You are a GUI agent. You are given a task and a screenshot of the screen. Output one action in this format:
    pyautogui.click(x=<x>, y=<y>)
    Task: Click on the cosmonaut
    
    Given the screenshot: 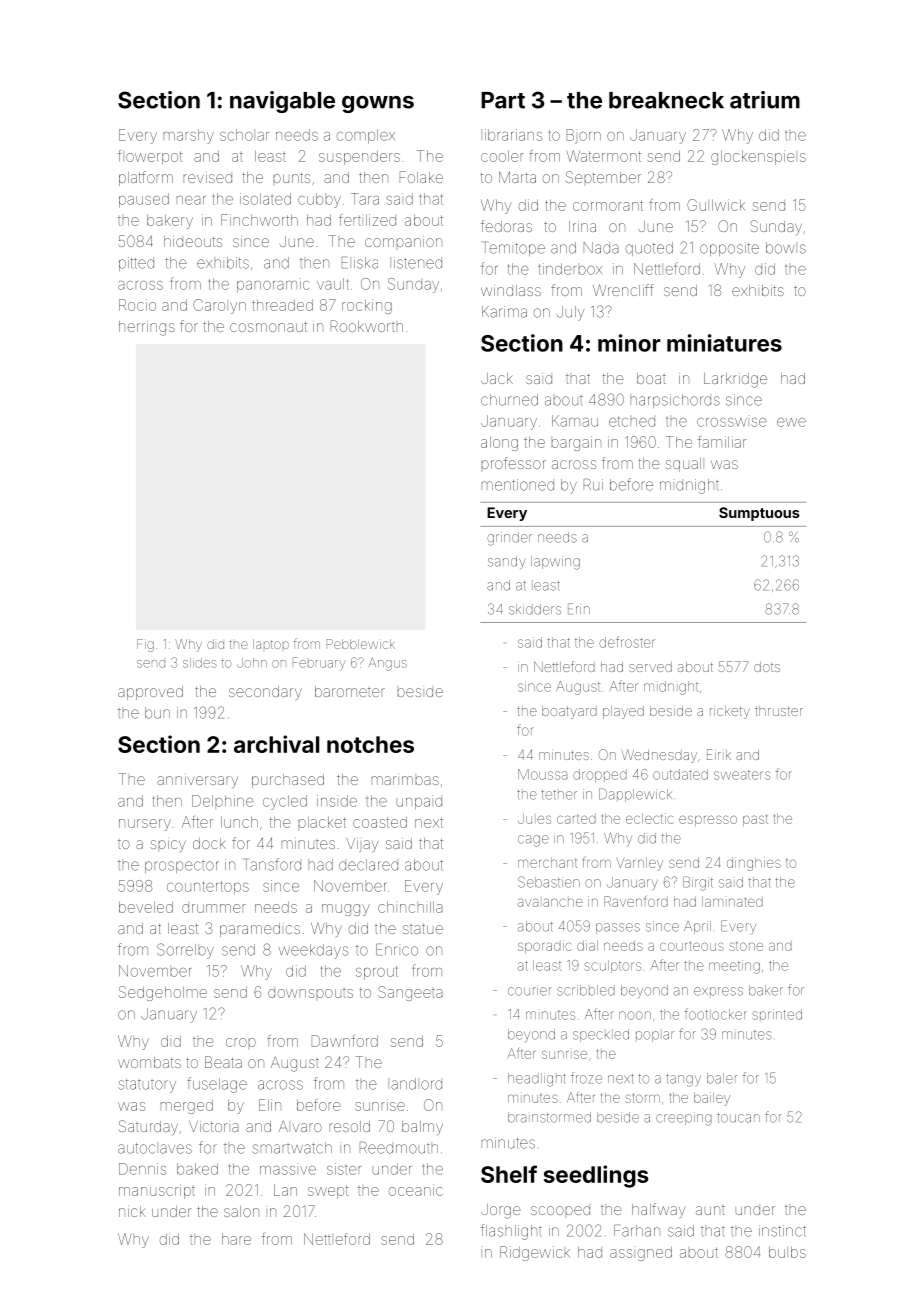 What is the action you would take?
    pyautogui.click(x=268, y=327)
